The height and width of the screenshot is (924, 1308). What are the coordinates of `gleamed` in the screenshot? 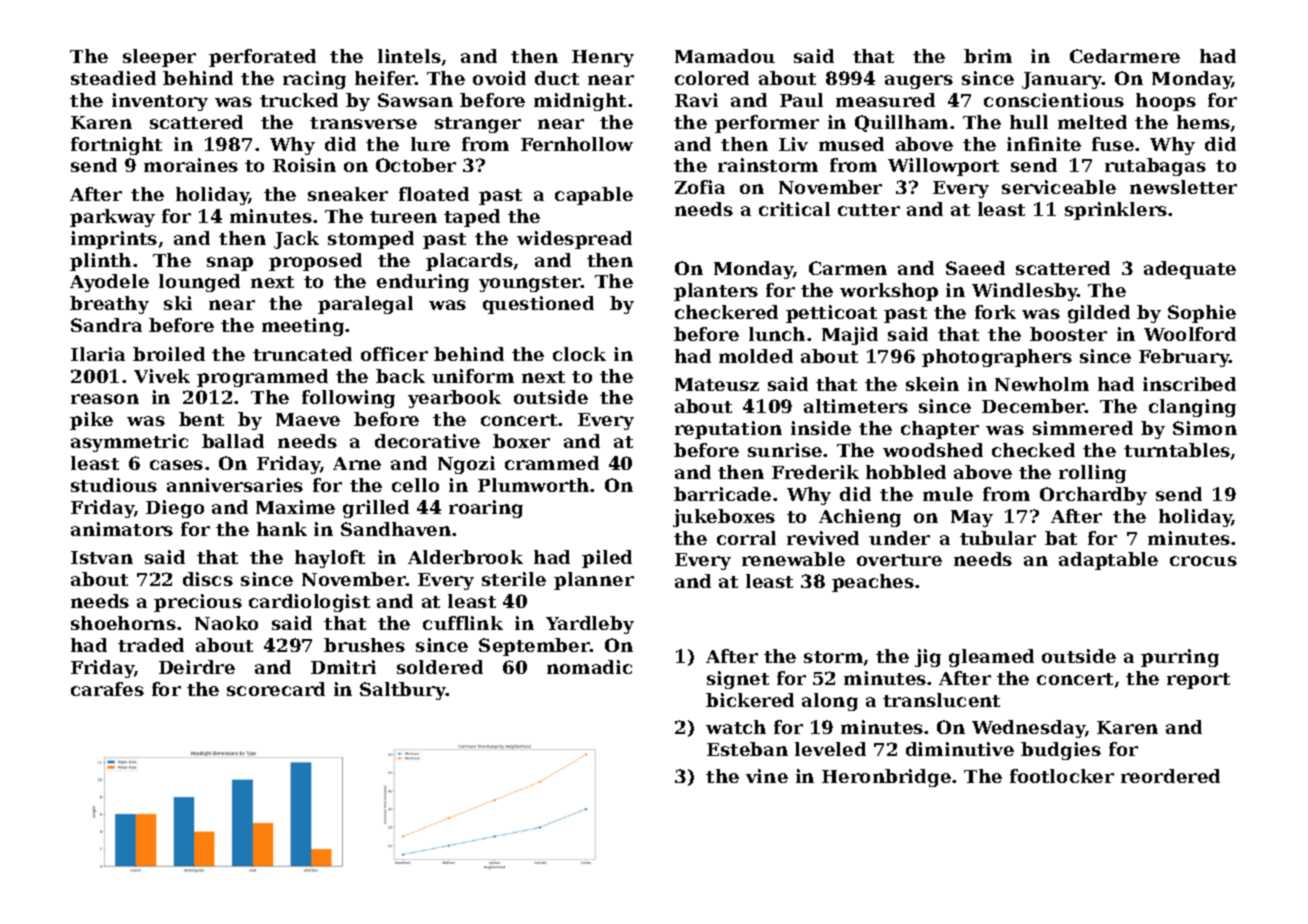 It's located at (991, 658).
